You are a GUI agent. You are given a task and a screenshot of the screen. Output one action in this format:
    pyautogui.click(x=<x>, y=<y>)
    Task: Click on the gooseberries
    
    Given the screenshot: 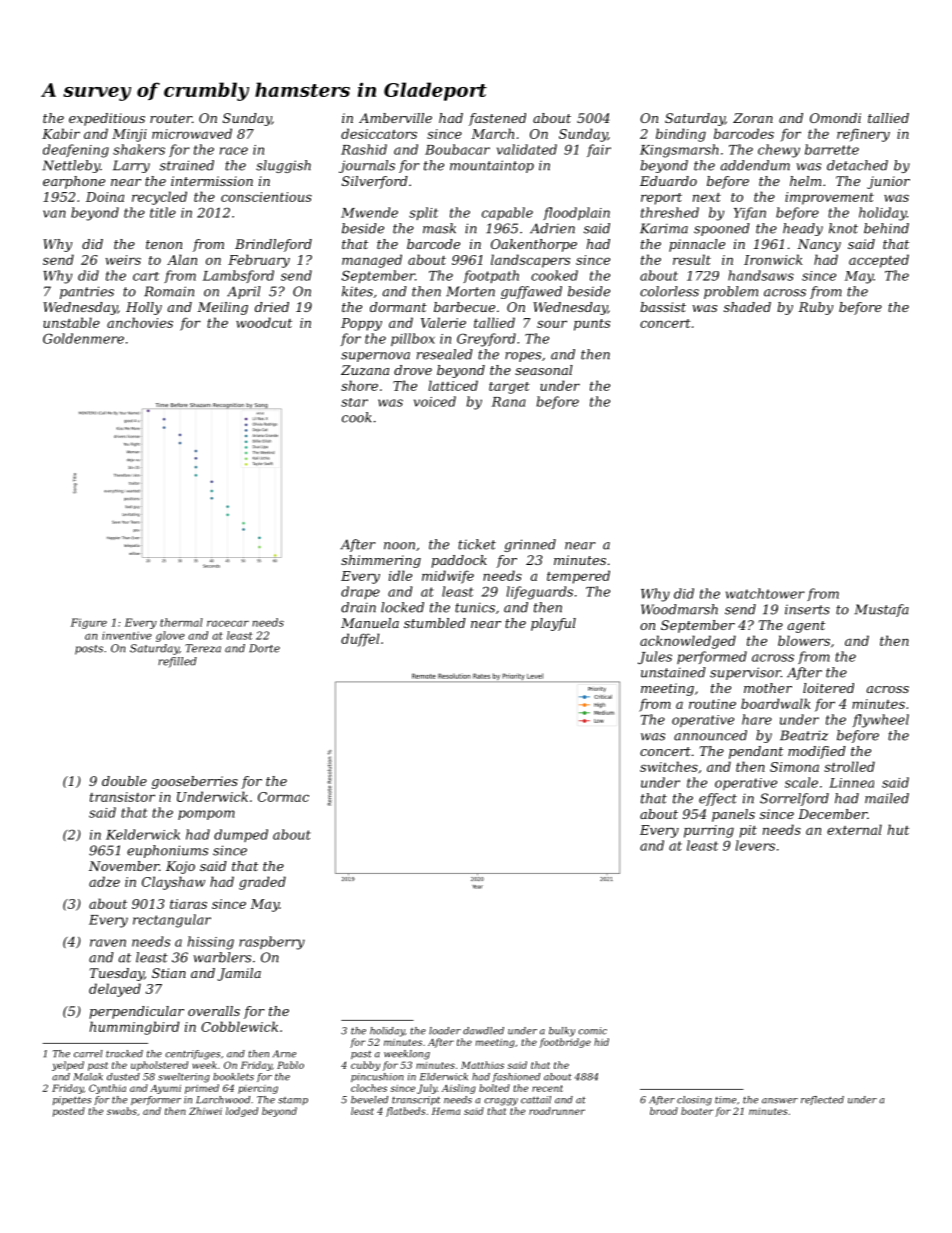 What is the action you would take?
    pyautogui.click(x=195, y=782)
